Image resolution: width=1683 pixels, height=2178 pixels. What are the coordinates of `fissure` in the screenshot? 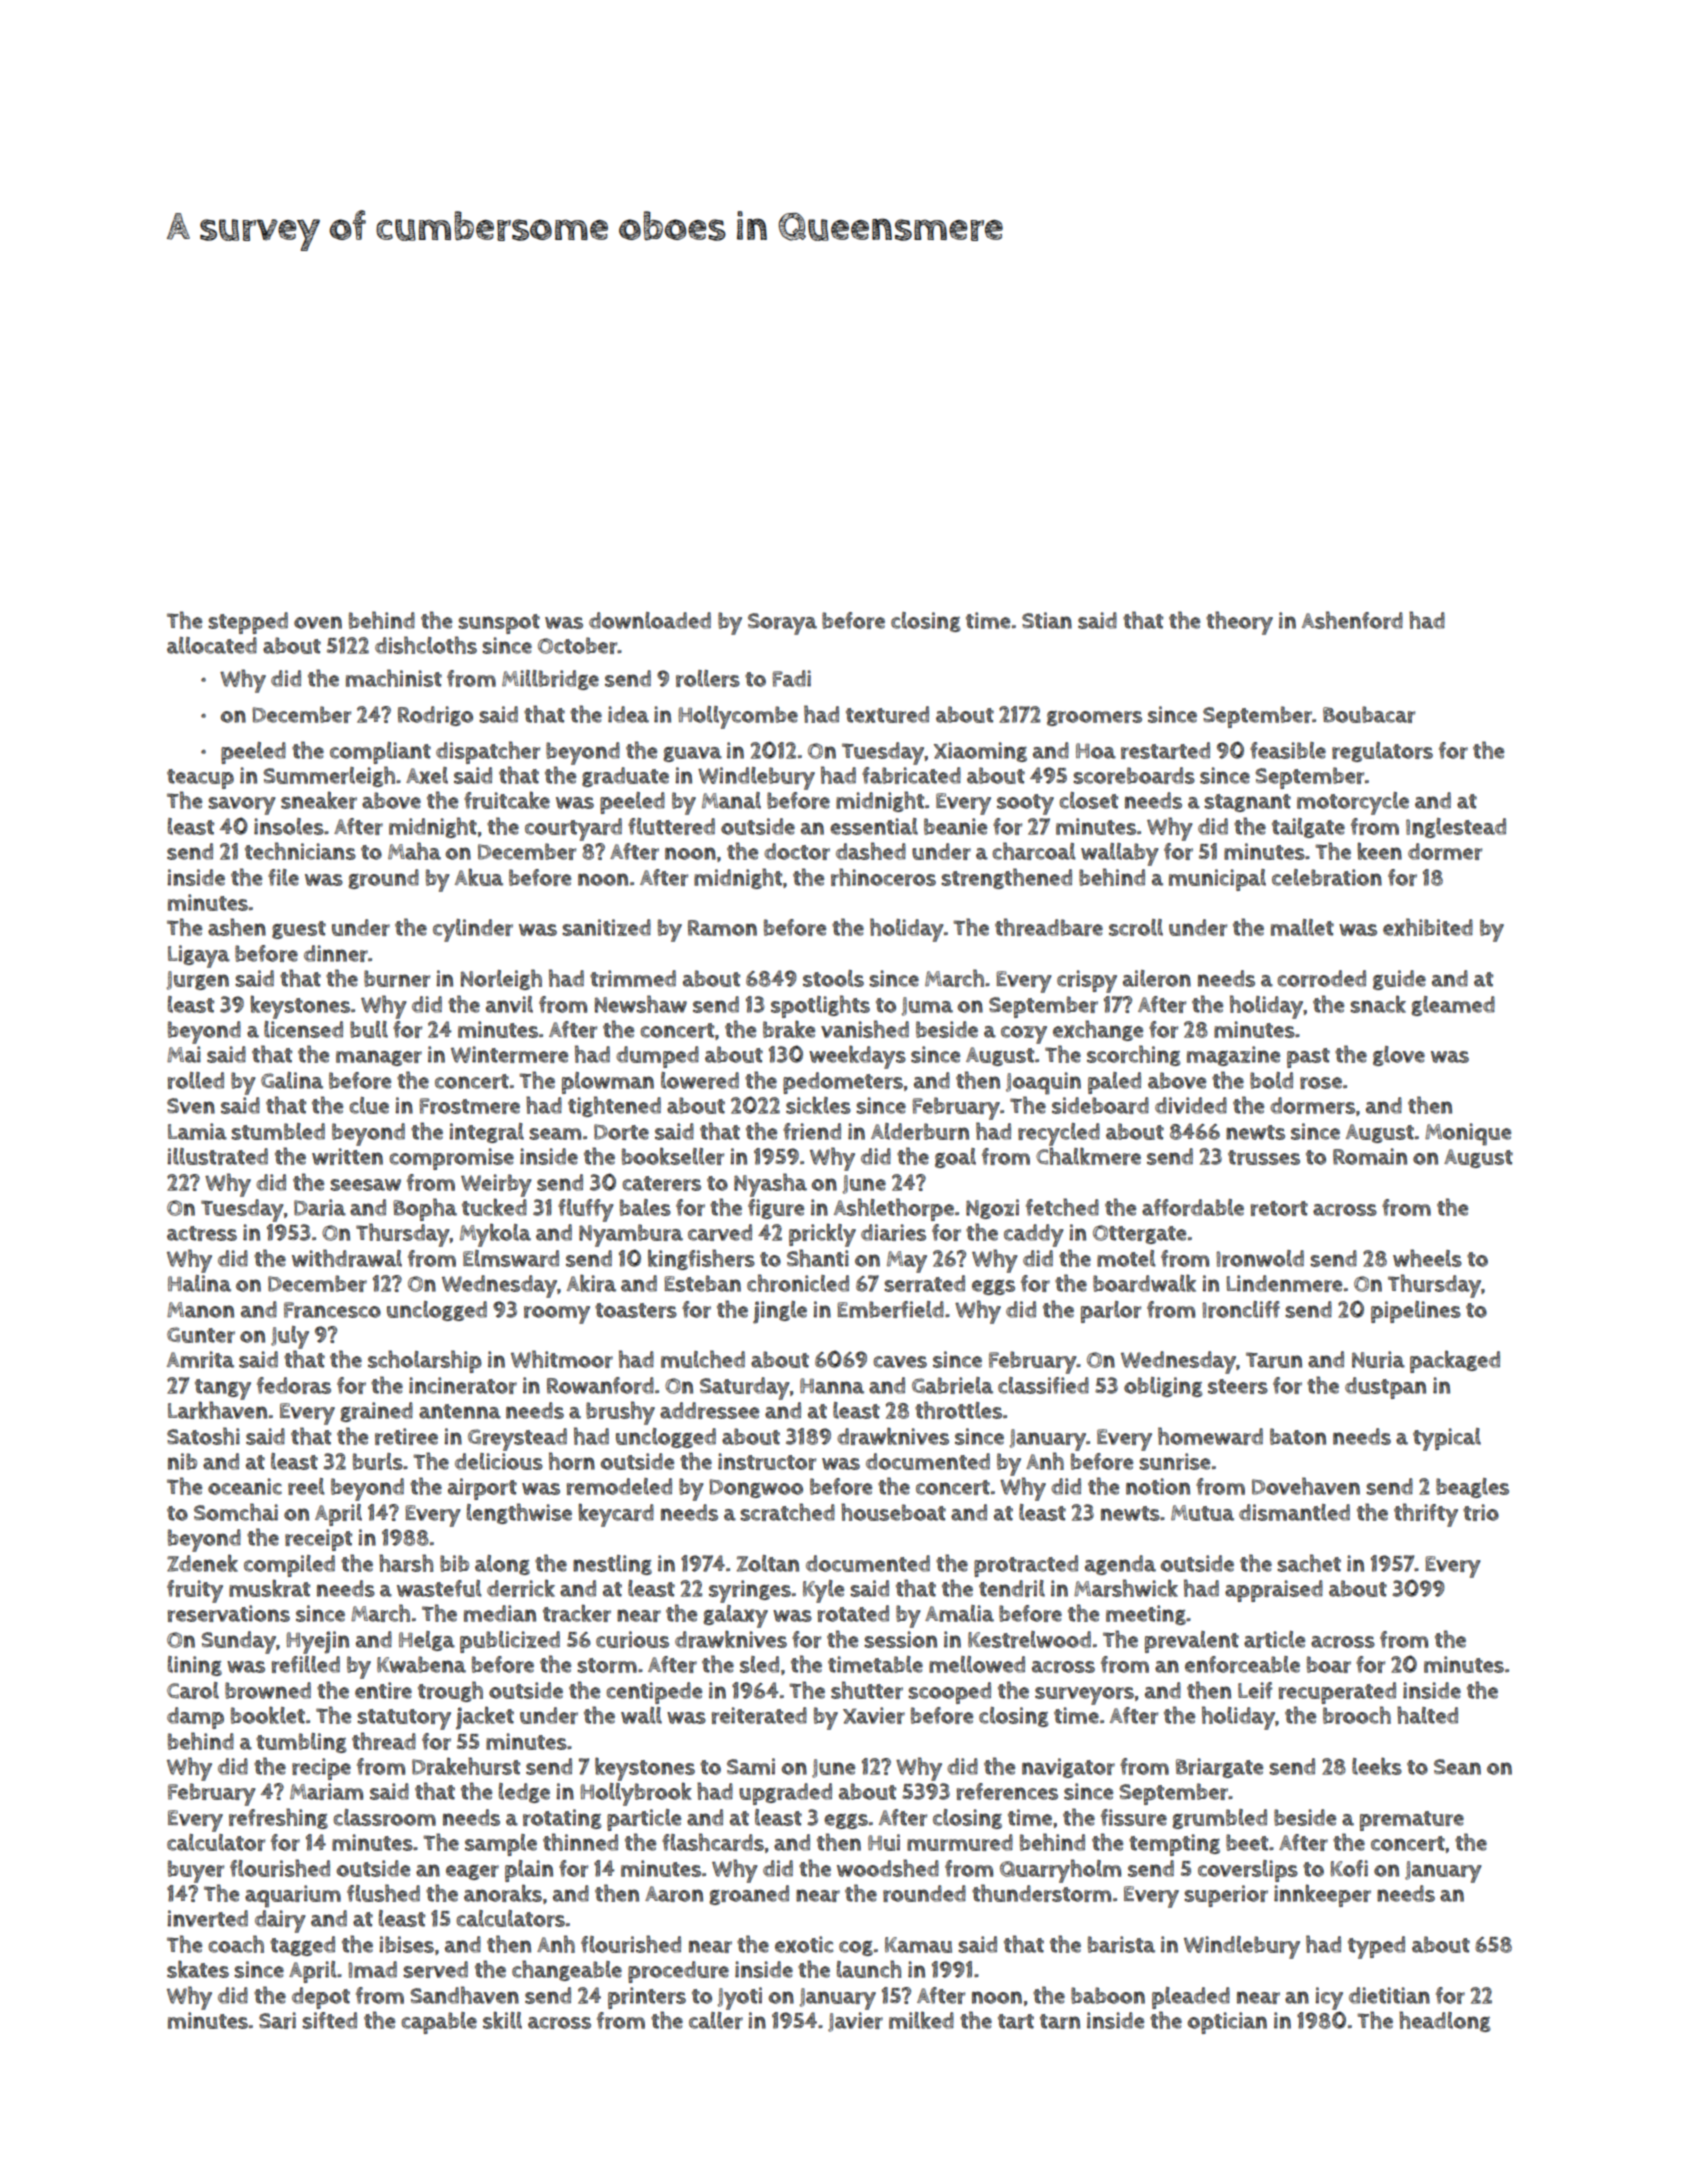 It's located at (1134, 1817).
